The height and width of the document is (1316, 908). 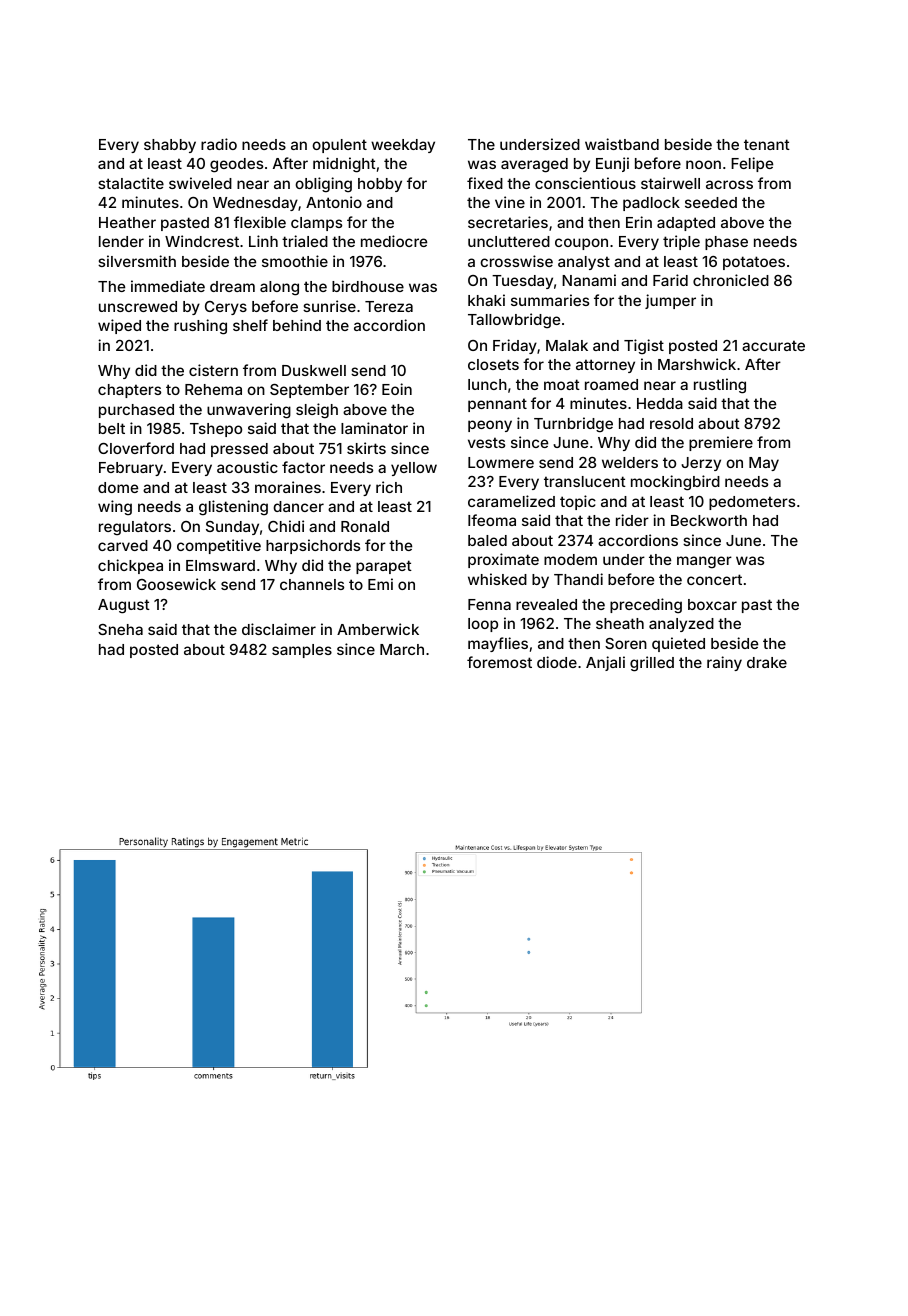 What do you see at coordinates (611, 384) in the document?
I see `roamed` at bounding box center [611, 384].
